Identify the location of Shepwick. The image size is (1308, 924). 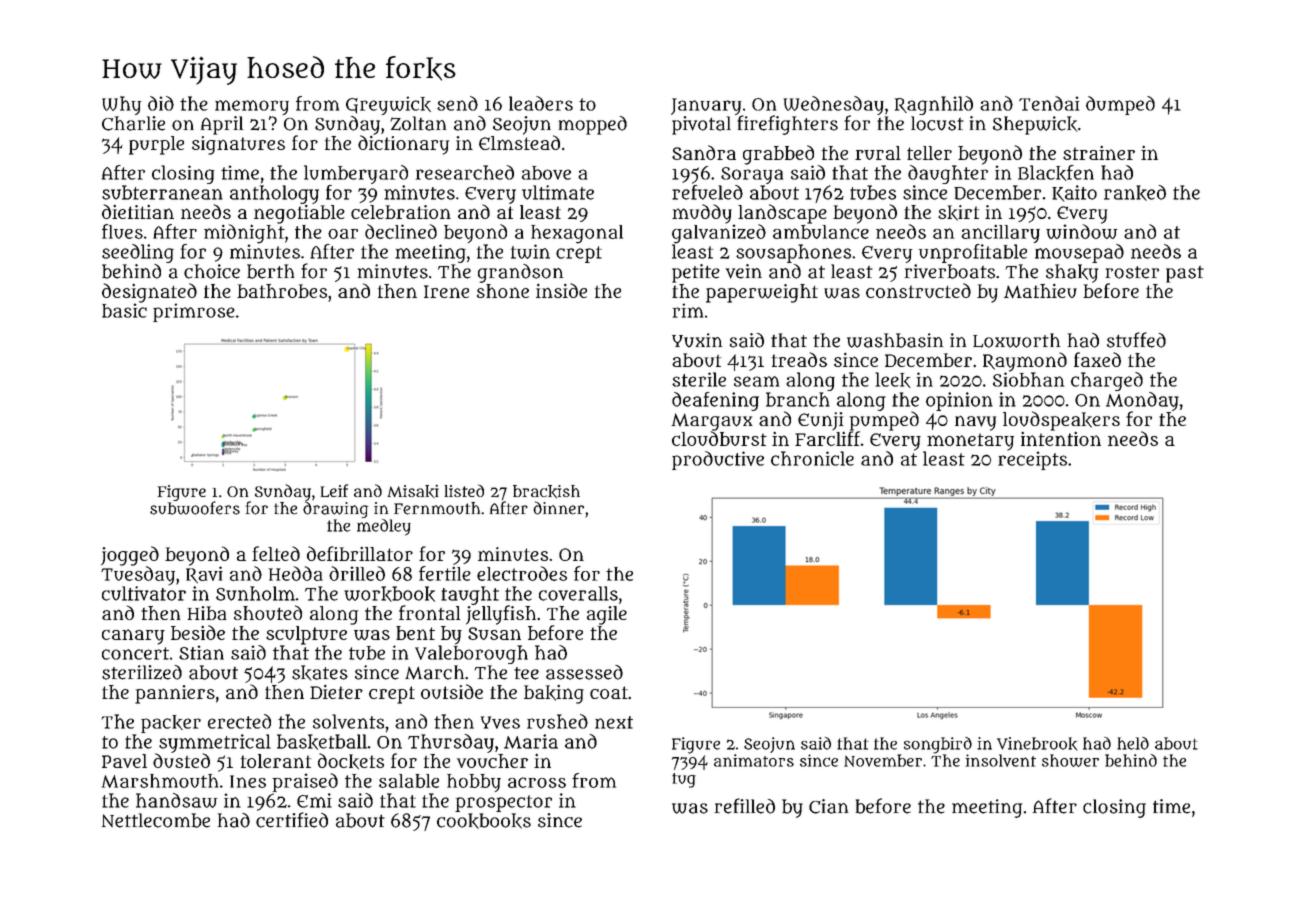
(1035, 125).
